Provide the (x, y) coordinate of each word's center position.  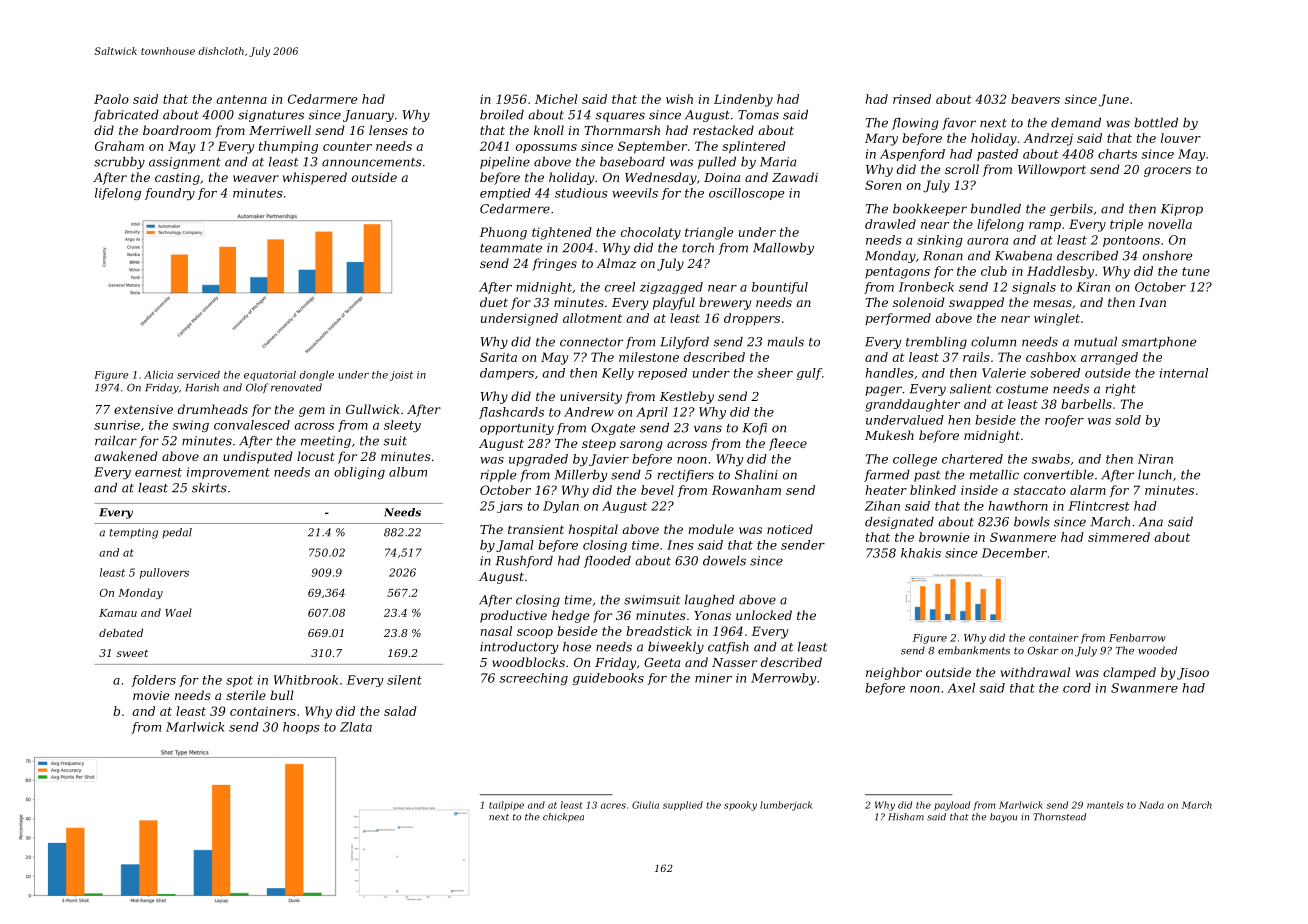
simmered (1119, 537)
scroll (962, 169)
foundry (170, 194)
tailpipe (506, 805)
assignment (185, 163)
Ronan (943, 256)
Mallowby (783, 249)
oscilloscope (747, 194)
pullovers (164, 573)
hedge (570, 616)
